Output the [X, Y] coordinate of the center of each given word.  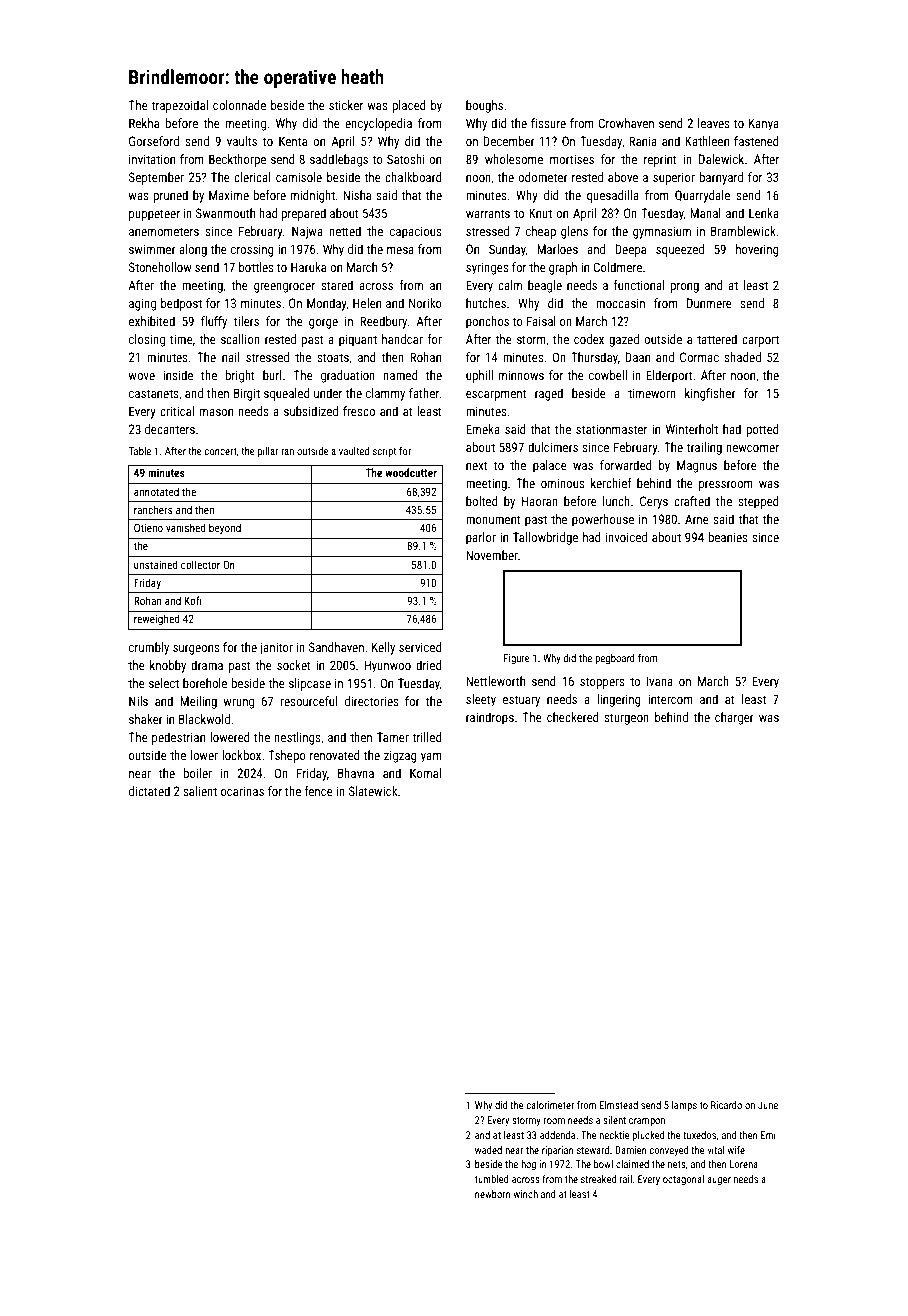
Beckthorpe [237, 160]
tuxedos [699, 1135]
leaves [714, 123]
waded [488, 1150]
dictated [149, 791]
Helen [367, 303]
